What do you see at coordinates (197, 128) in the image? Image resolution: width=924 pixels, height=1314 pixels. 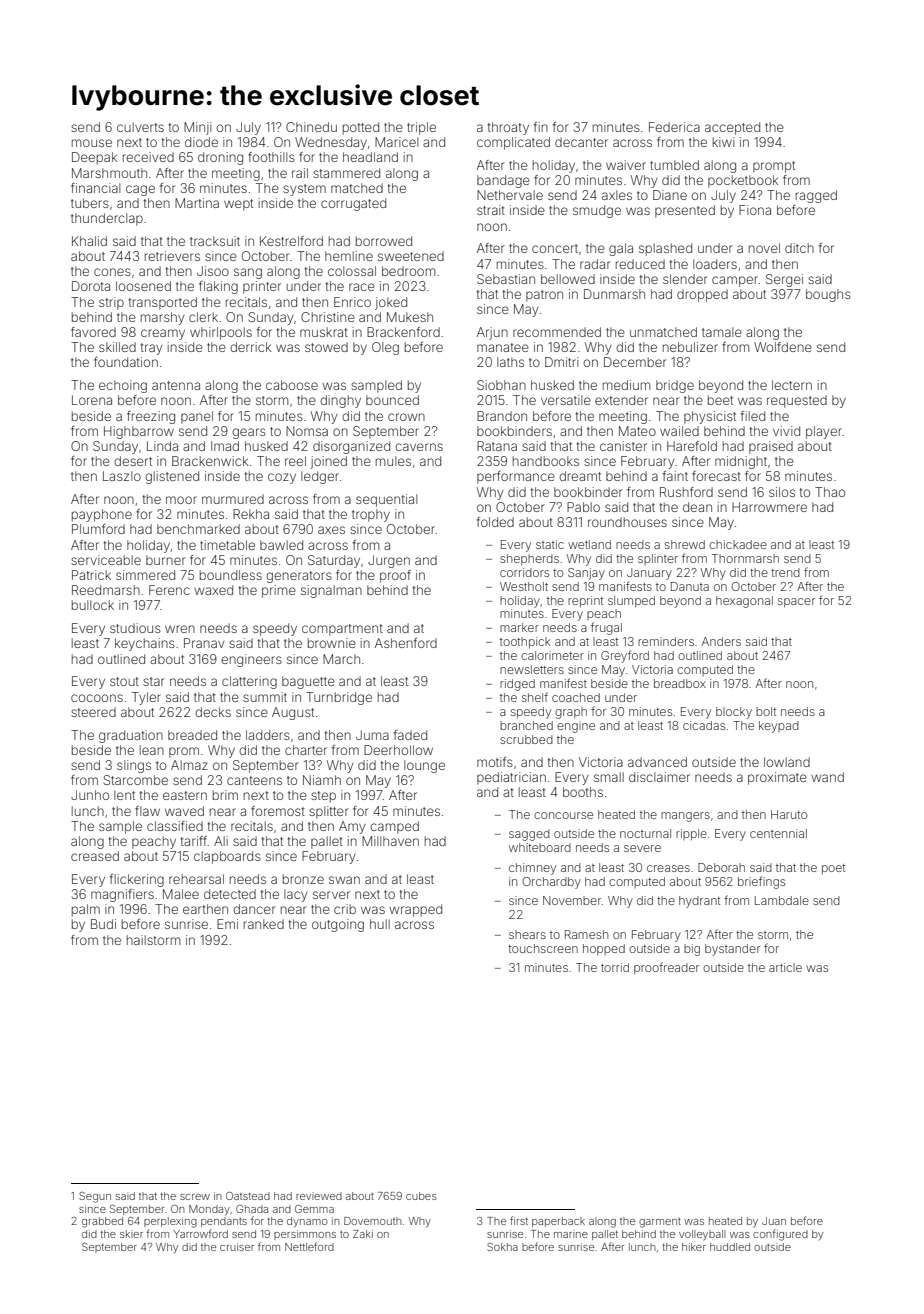 I see `Minji` at bounding box center [197, 128].
